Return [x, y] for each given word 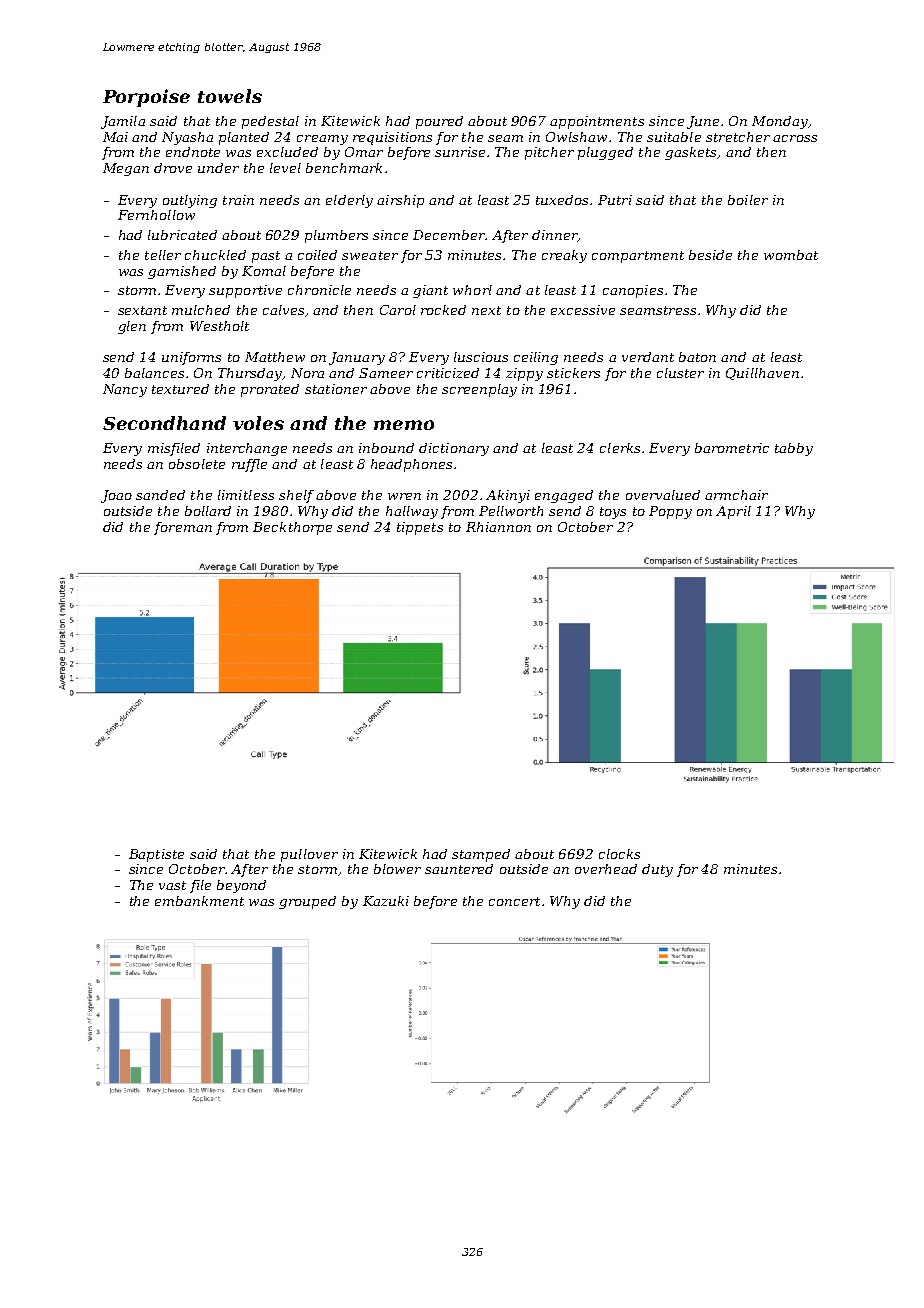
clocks [619, 854]
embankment [199, 901]
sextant [142, 310]
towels [230, 96]
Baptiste [156, 855]
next [486, 310]
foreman [183, 528]
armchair [736, 495]
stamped [481, 855]
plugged [605, 153]
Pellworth [511, 511]
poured [439, 122]
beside [710, 255]
